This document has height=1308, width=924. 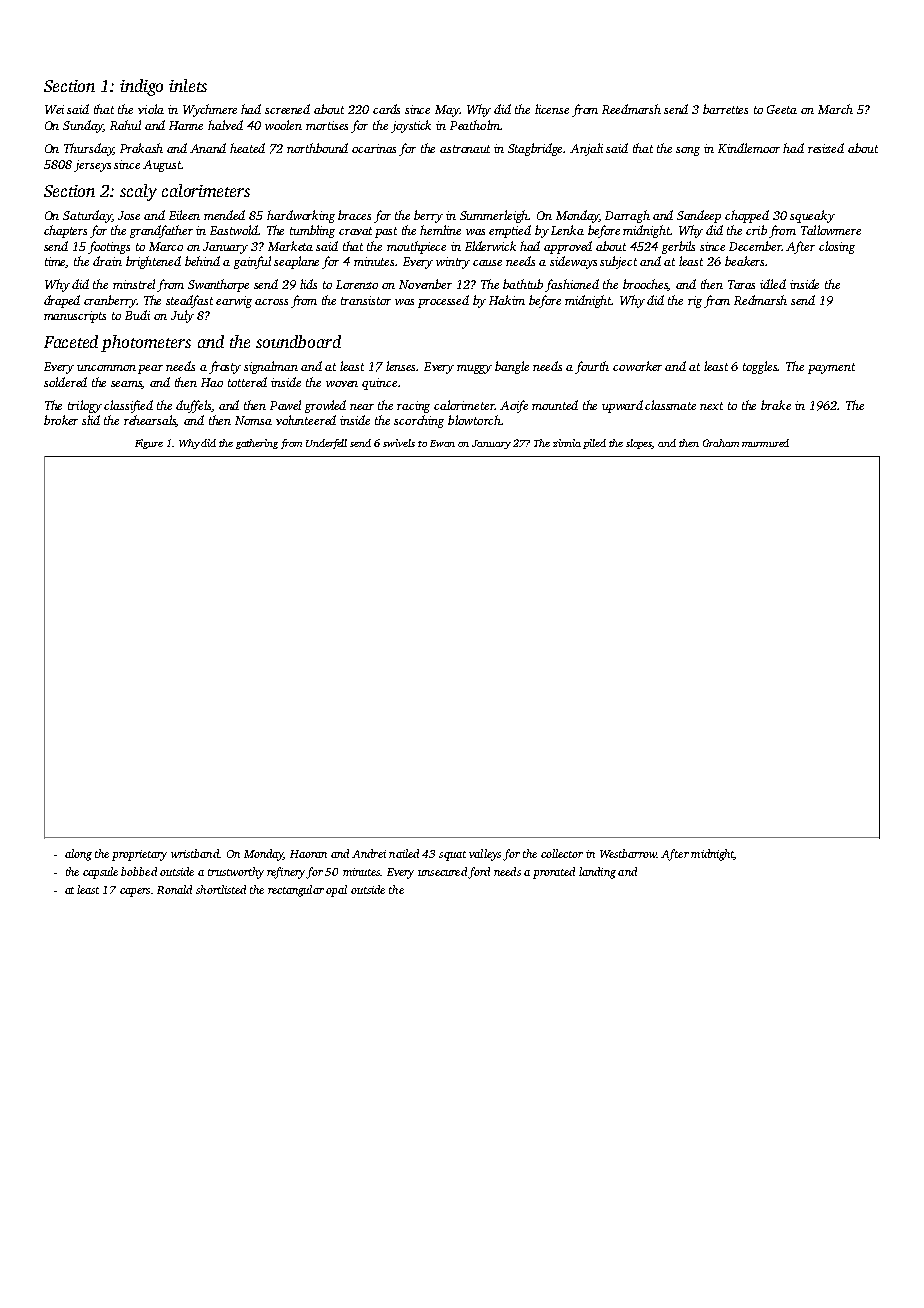 What do you see at coordinates (139, 855) in the document?
I see `proprietary` at bounding box center [139, 855].
